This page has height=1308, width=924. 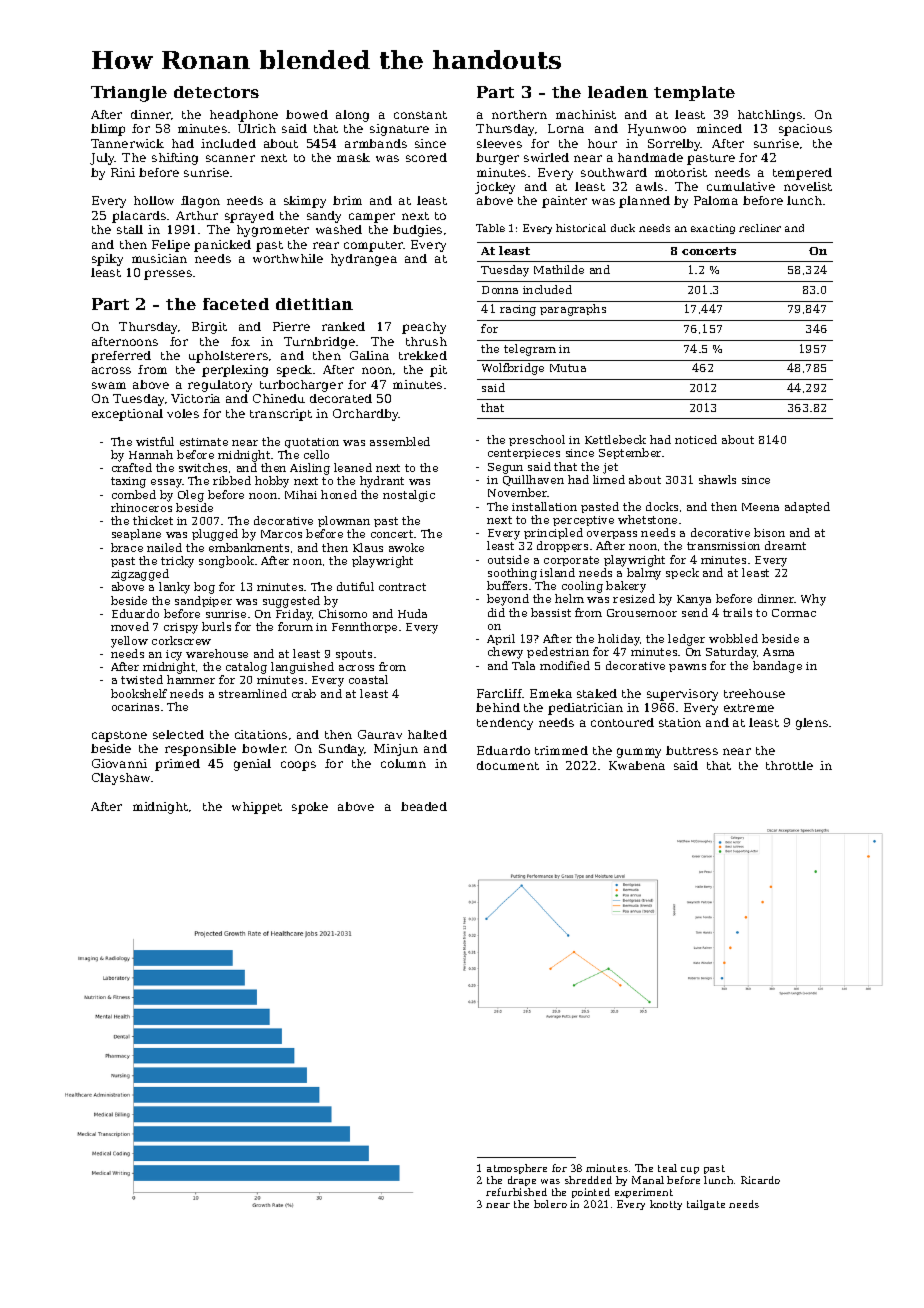 I want to click on ocarinas, so click(x=135, y=707).
